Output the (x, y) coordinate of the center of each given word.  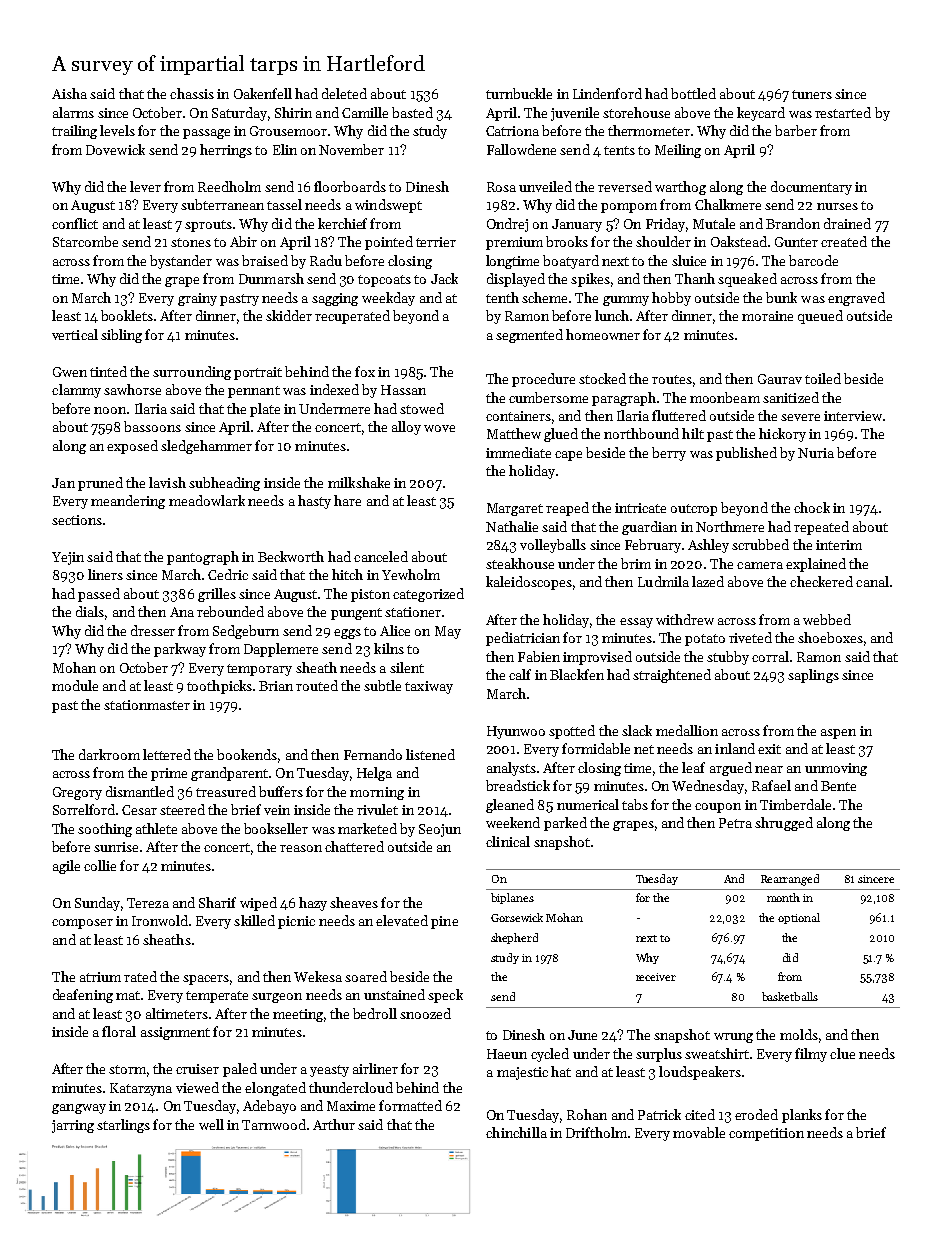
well (211, 1124)
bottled (693, 93)
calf (520, 674)
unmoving (836, 769)
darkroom (109, 754)
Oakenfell (263, 93)
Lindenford (607, 93)
